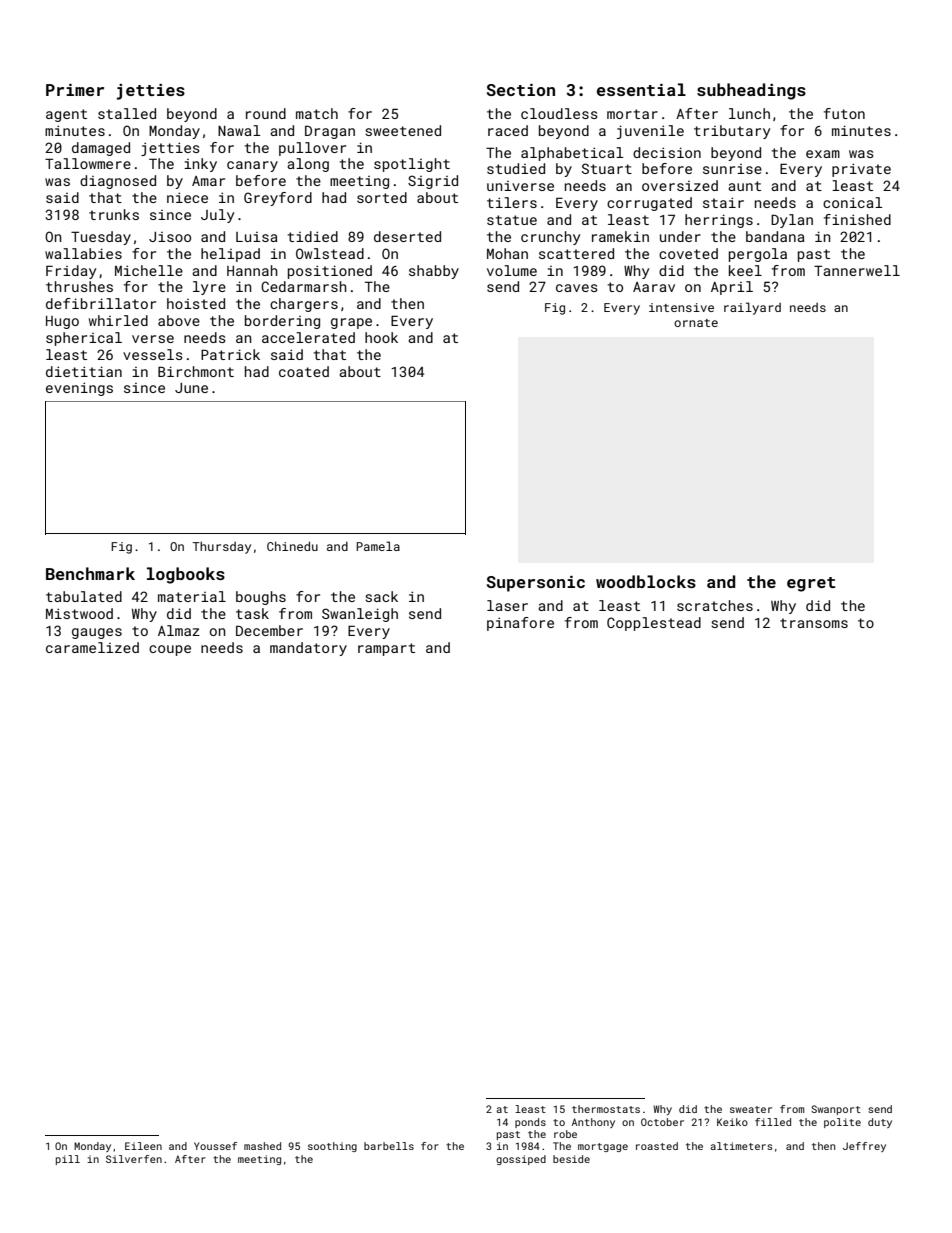 This document has width=952, height=1233. What do you see at coordinates (381, 337) in the document?
I see `hook` at bounding box center [381, 337].
